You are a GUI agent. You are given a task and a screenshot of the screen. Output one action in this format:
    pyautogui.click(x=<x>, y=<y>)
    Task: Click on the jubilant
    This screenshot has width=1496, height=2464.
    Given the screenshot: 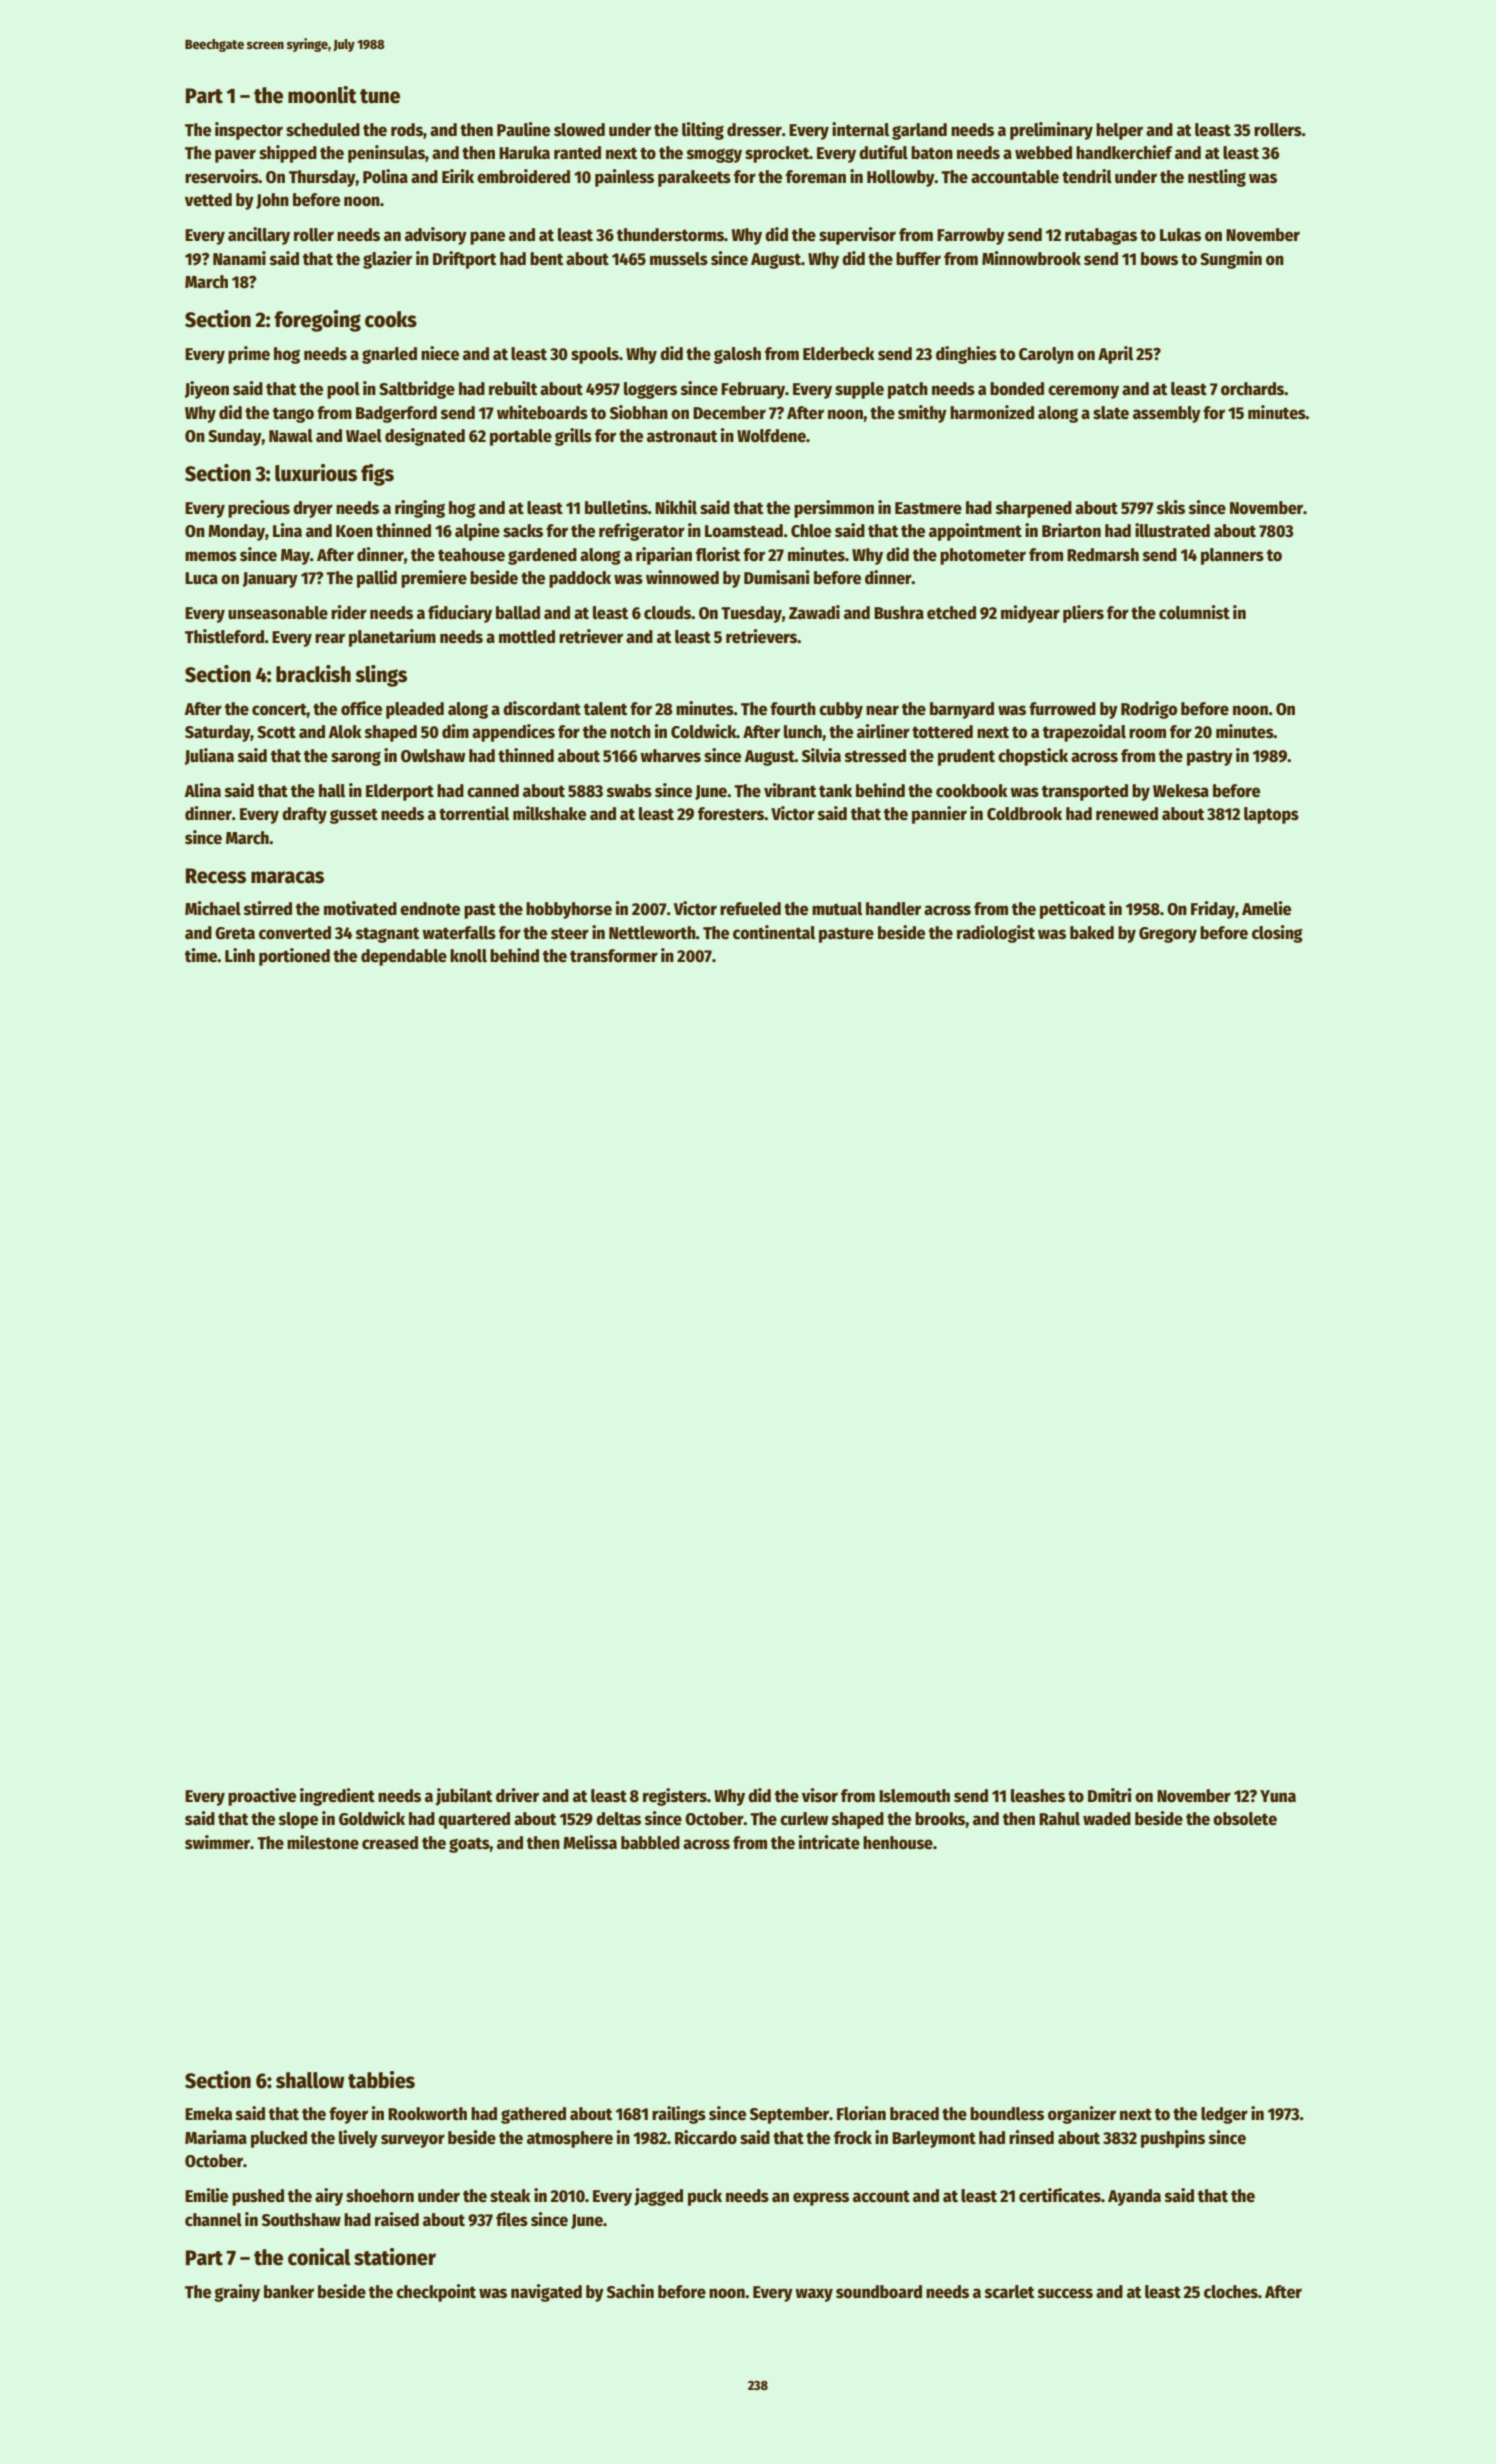 What is the action you would take?
    pyautogui.click(x=464, y=1797)
